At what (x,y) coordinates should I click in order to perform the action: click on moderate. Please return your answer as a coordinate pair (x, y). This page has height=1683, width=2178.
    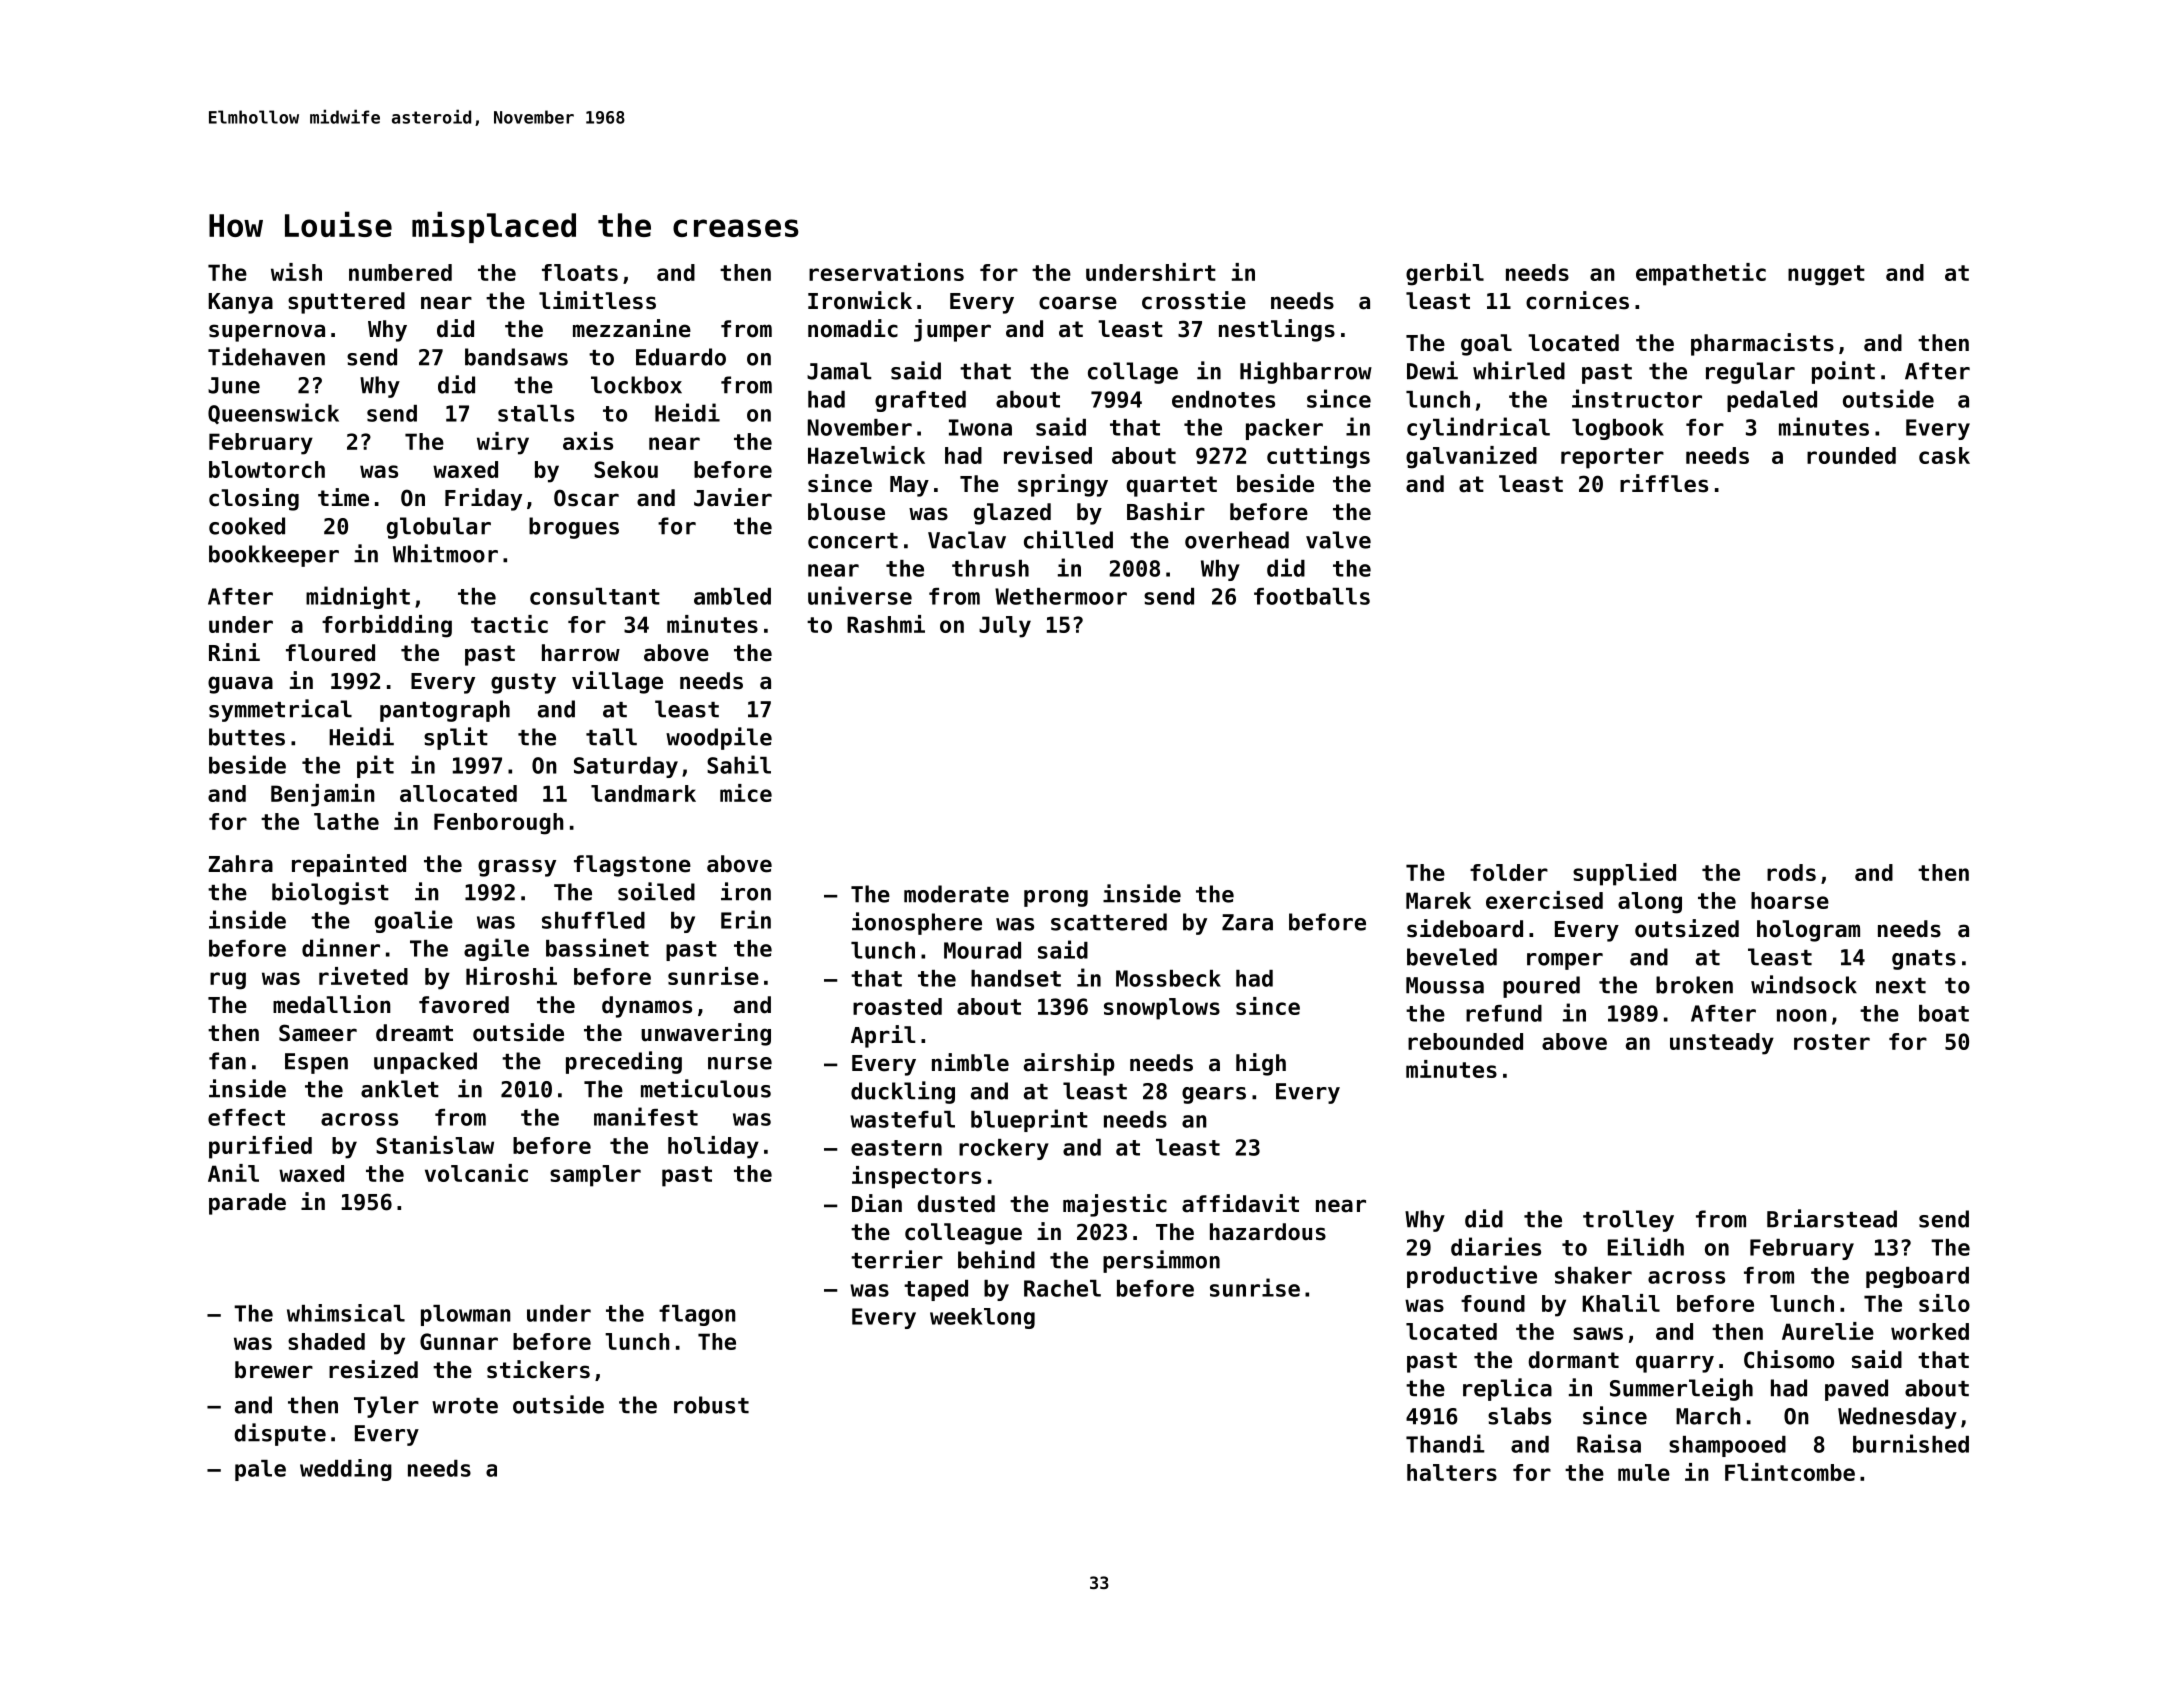
    Looking at the image, I should click on (956, 894).
